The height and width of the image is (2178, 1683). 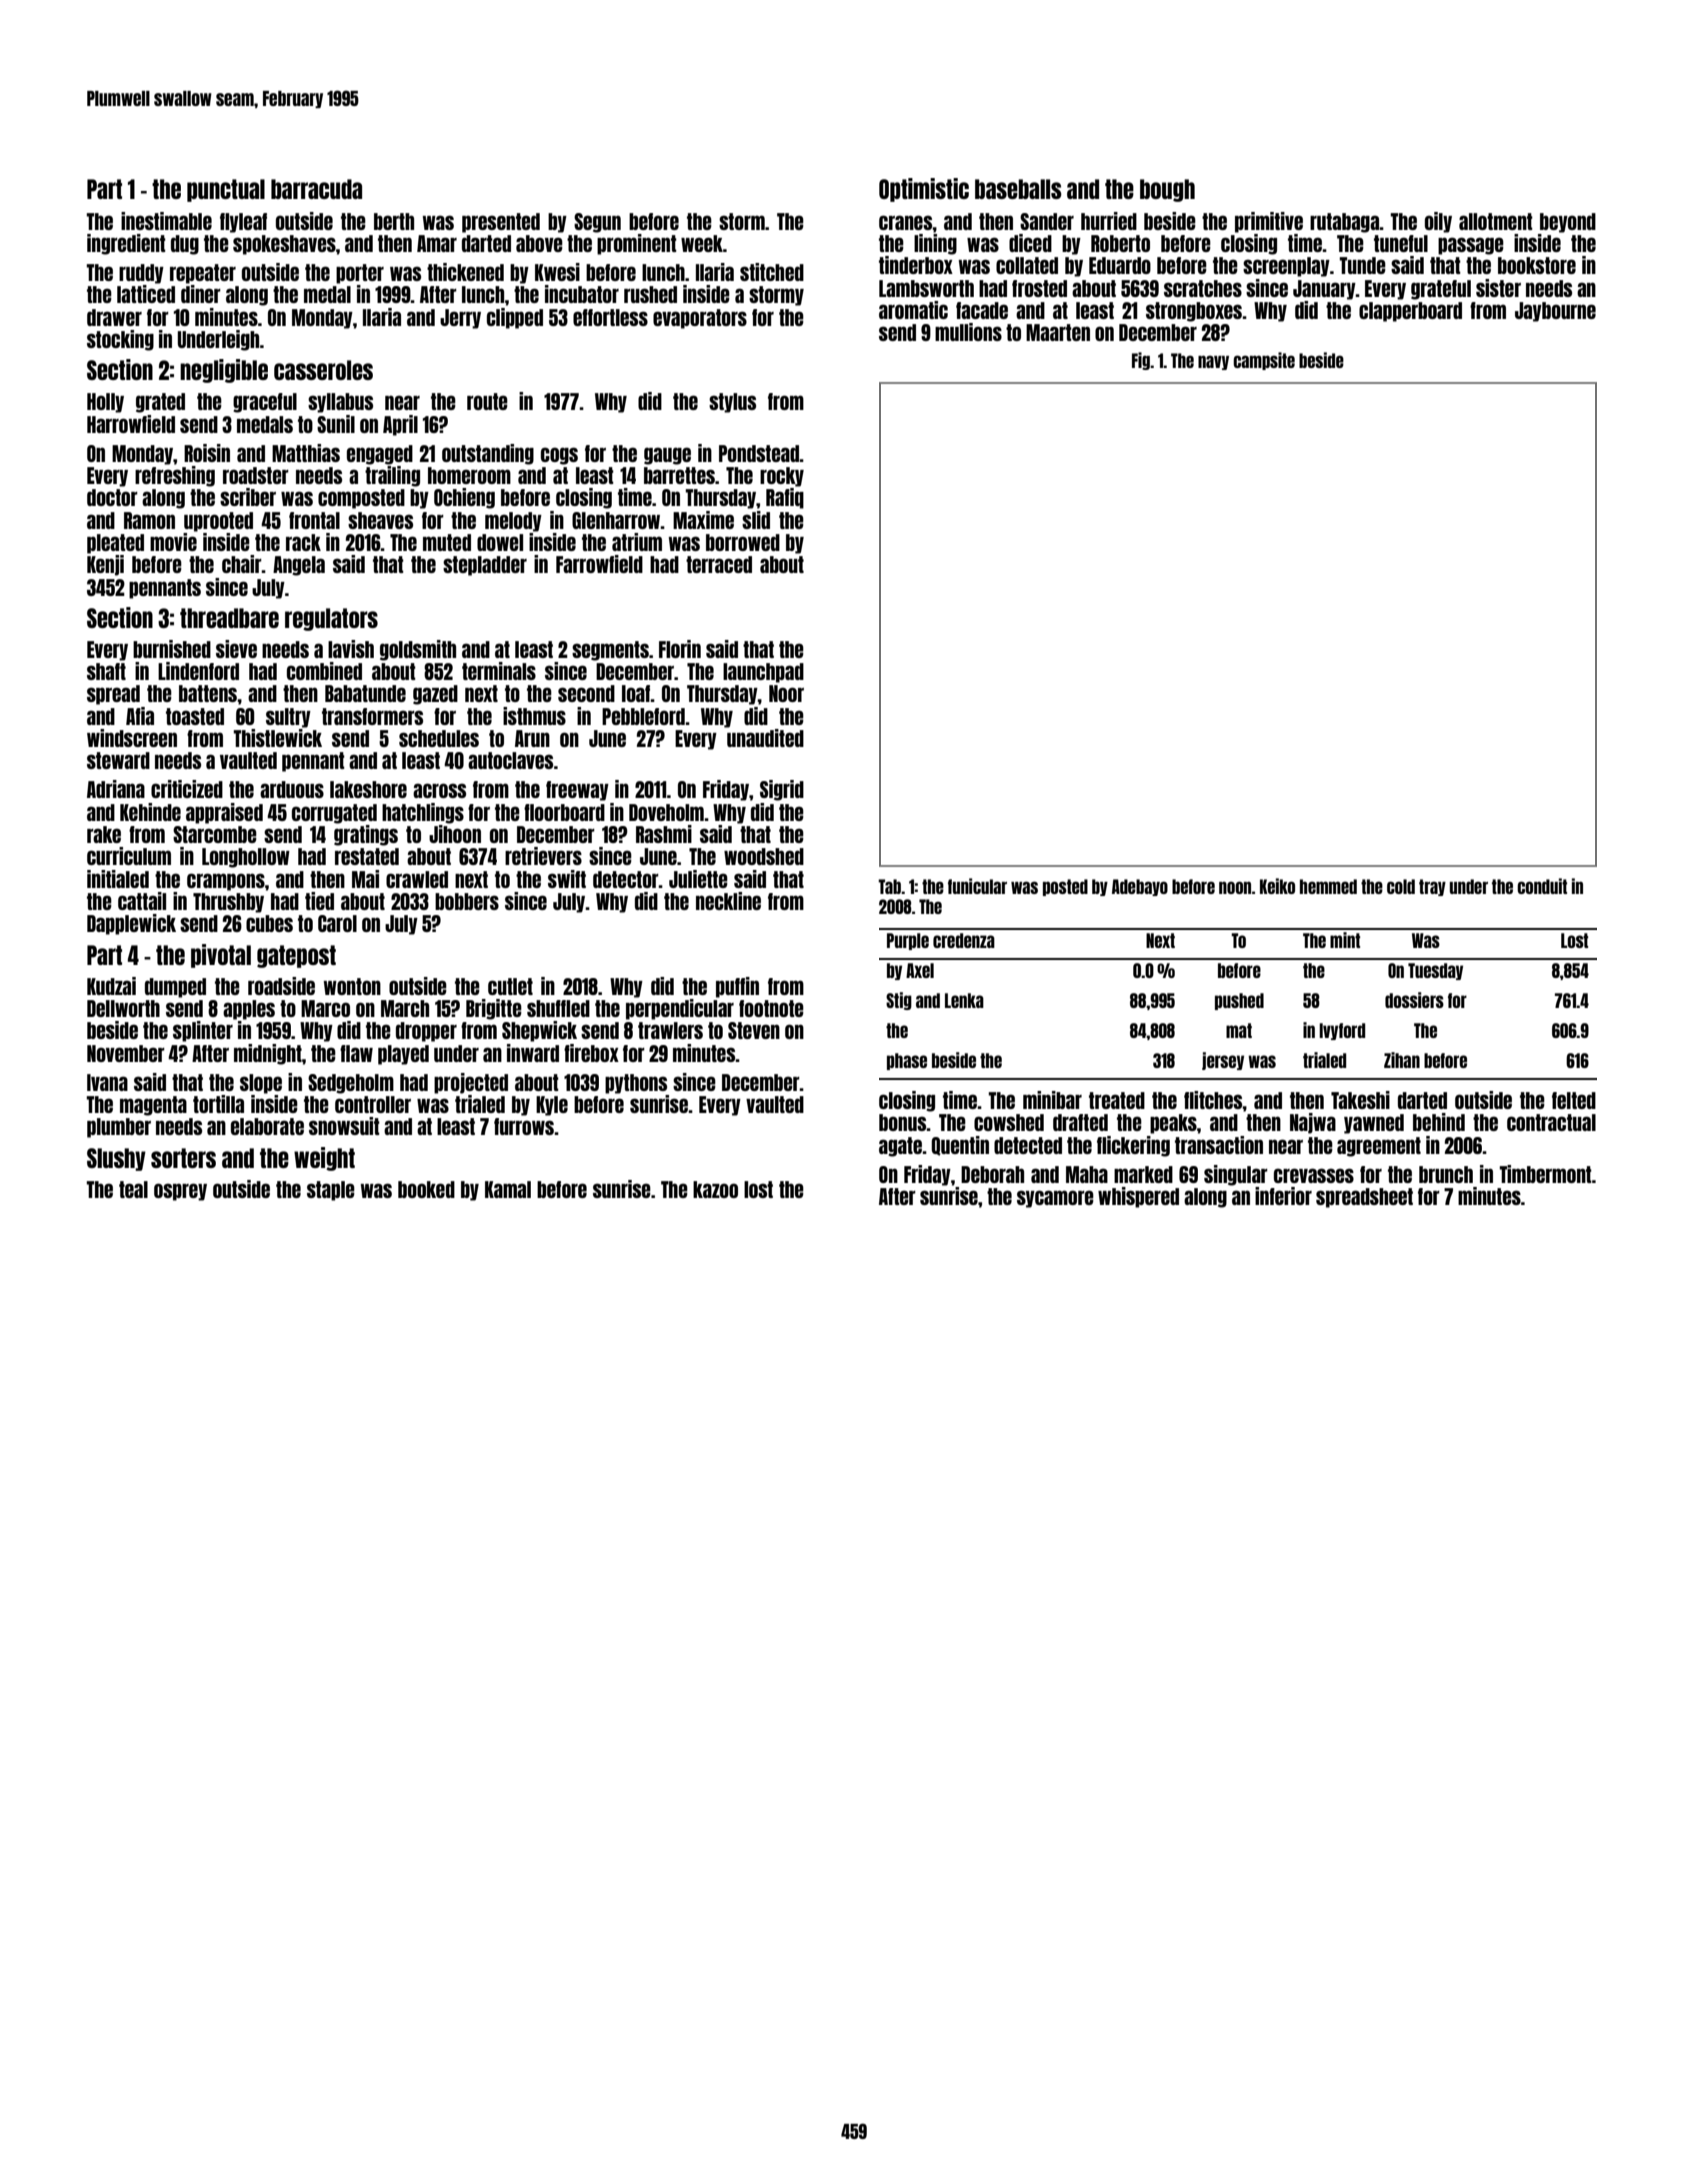 What do you see at coordinates (626, 879) in the image?
I see `detector` at bounding box center [626, 879].
